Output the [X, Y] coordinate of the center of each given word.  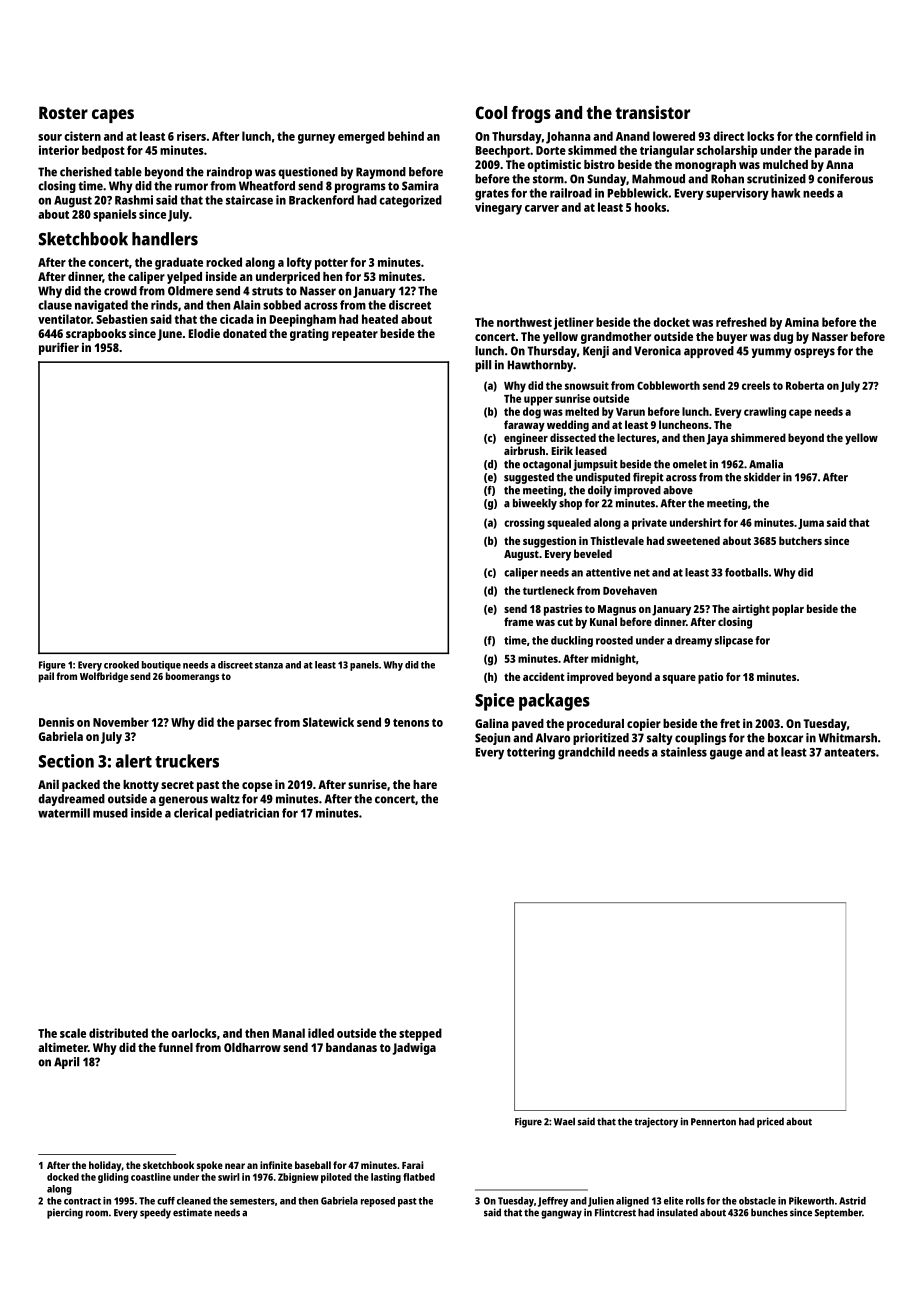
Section [66, 761]
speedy [155, 1213]
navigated [101, 306]
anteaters [850, 752]
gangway [561, 1214]
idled [321, 1033]
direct [728, 136]
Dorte [551, 150]
